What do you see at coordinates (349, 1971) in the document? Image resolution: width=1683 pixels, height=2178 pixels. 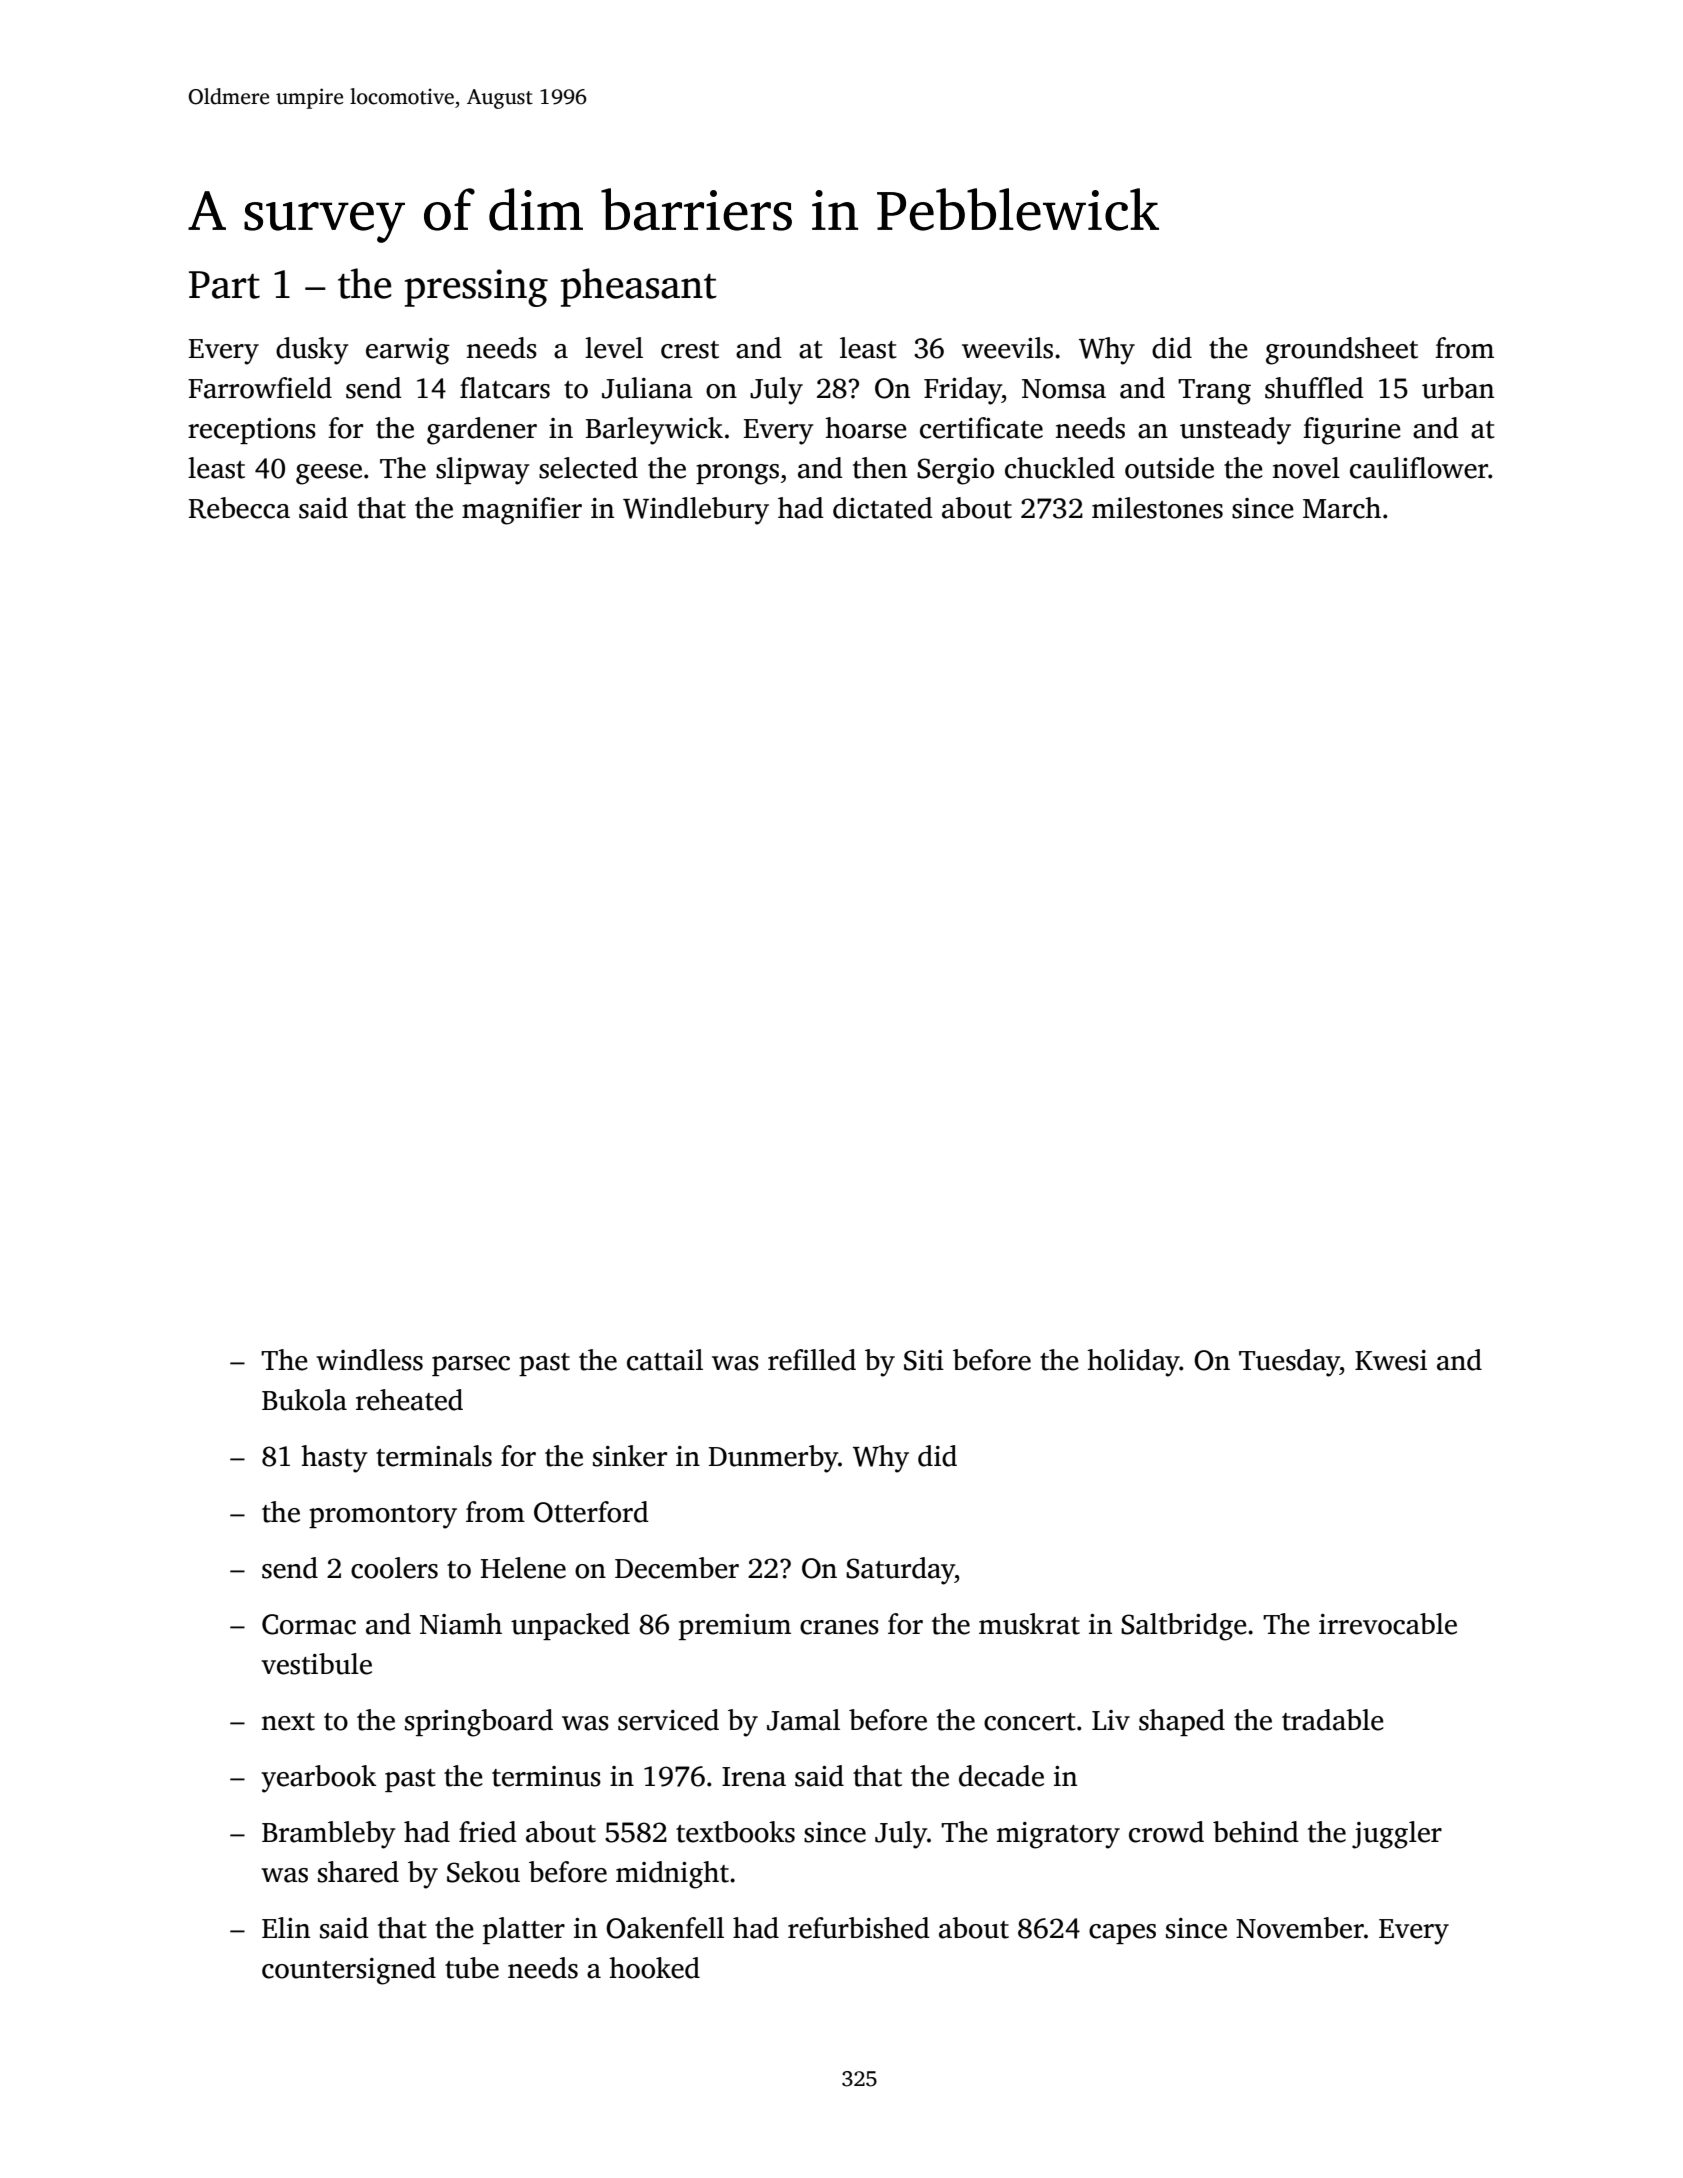 I see `countersigned` at bounding box center [349, 1971].
